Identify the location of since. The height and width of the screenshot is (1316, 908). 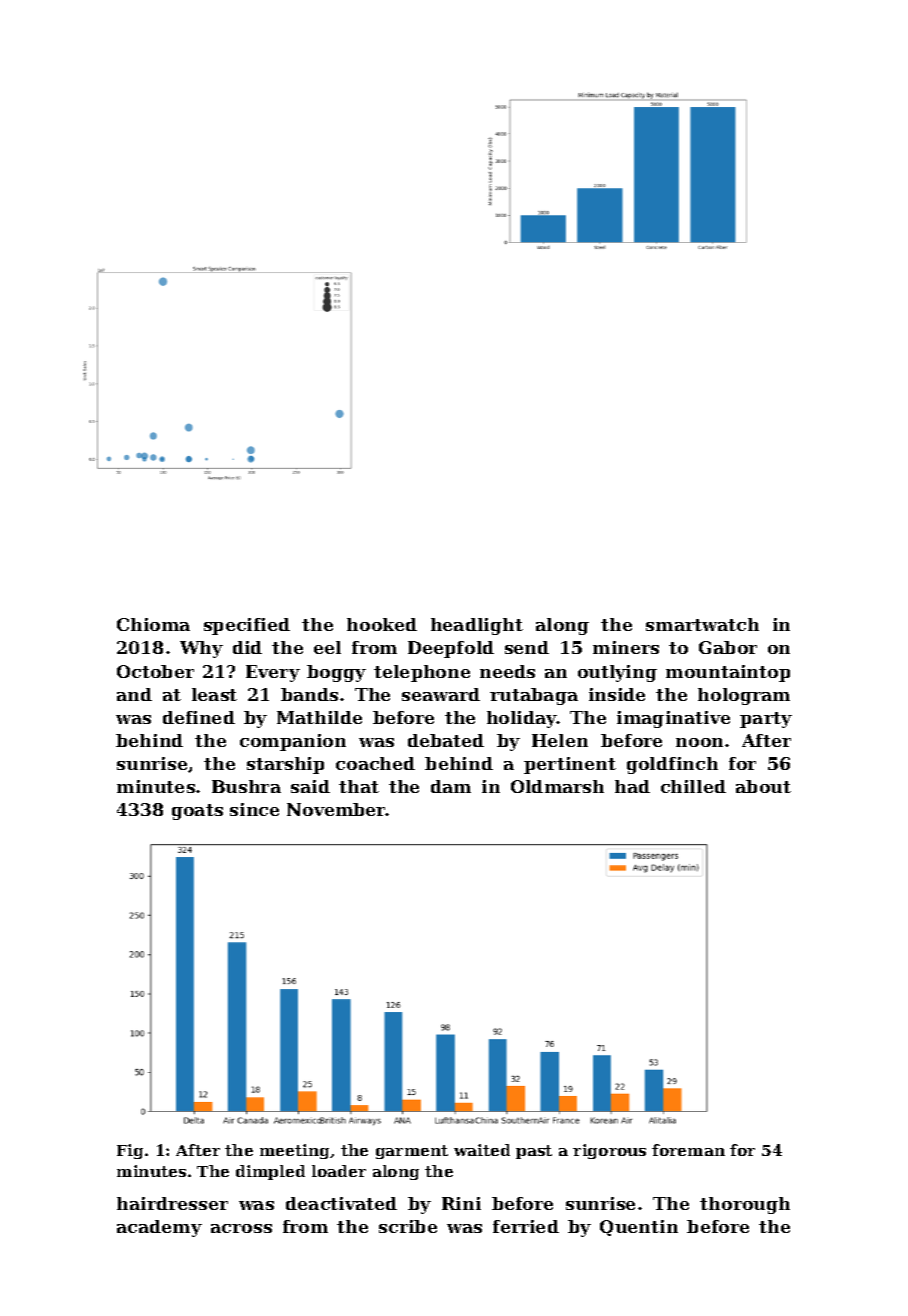
(254, 809).
